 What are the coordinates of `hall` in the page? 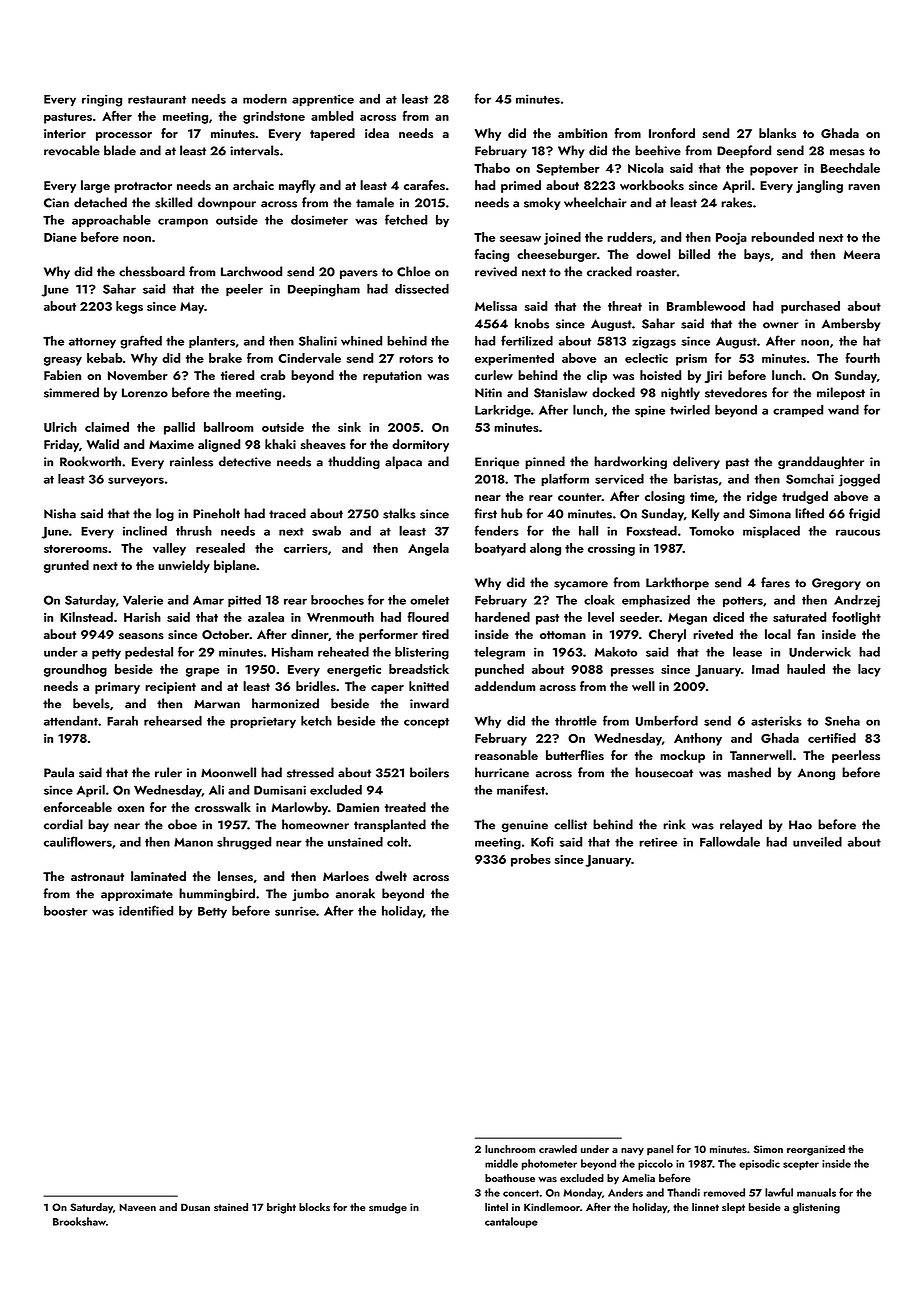 It's located at (588, 531).
